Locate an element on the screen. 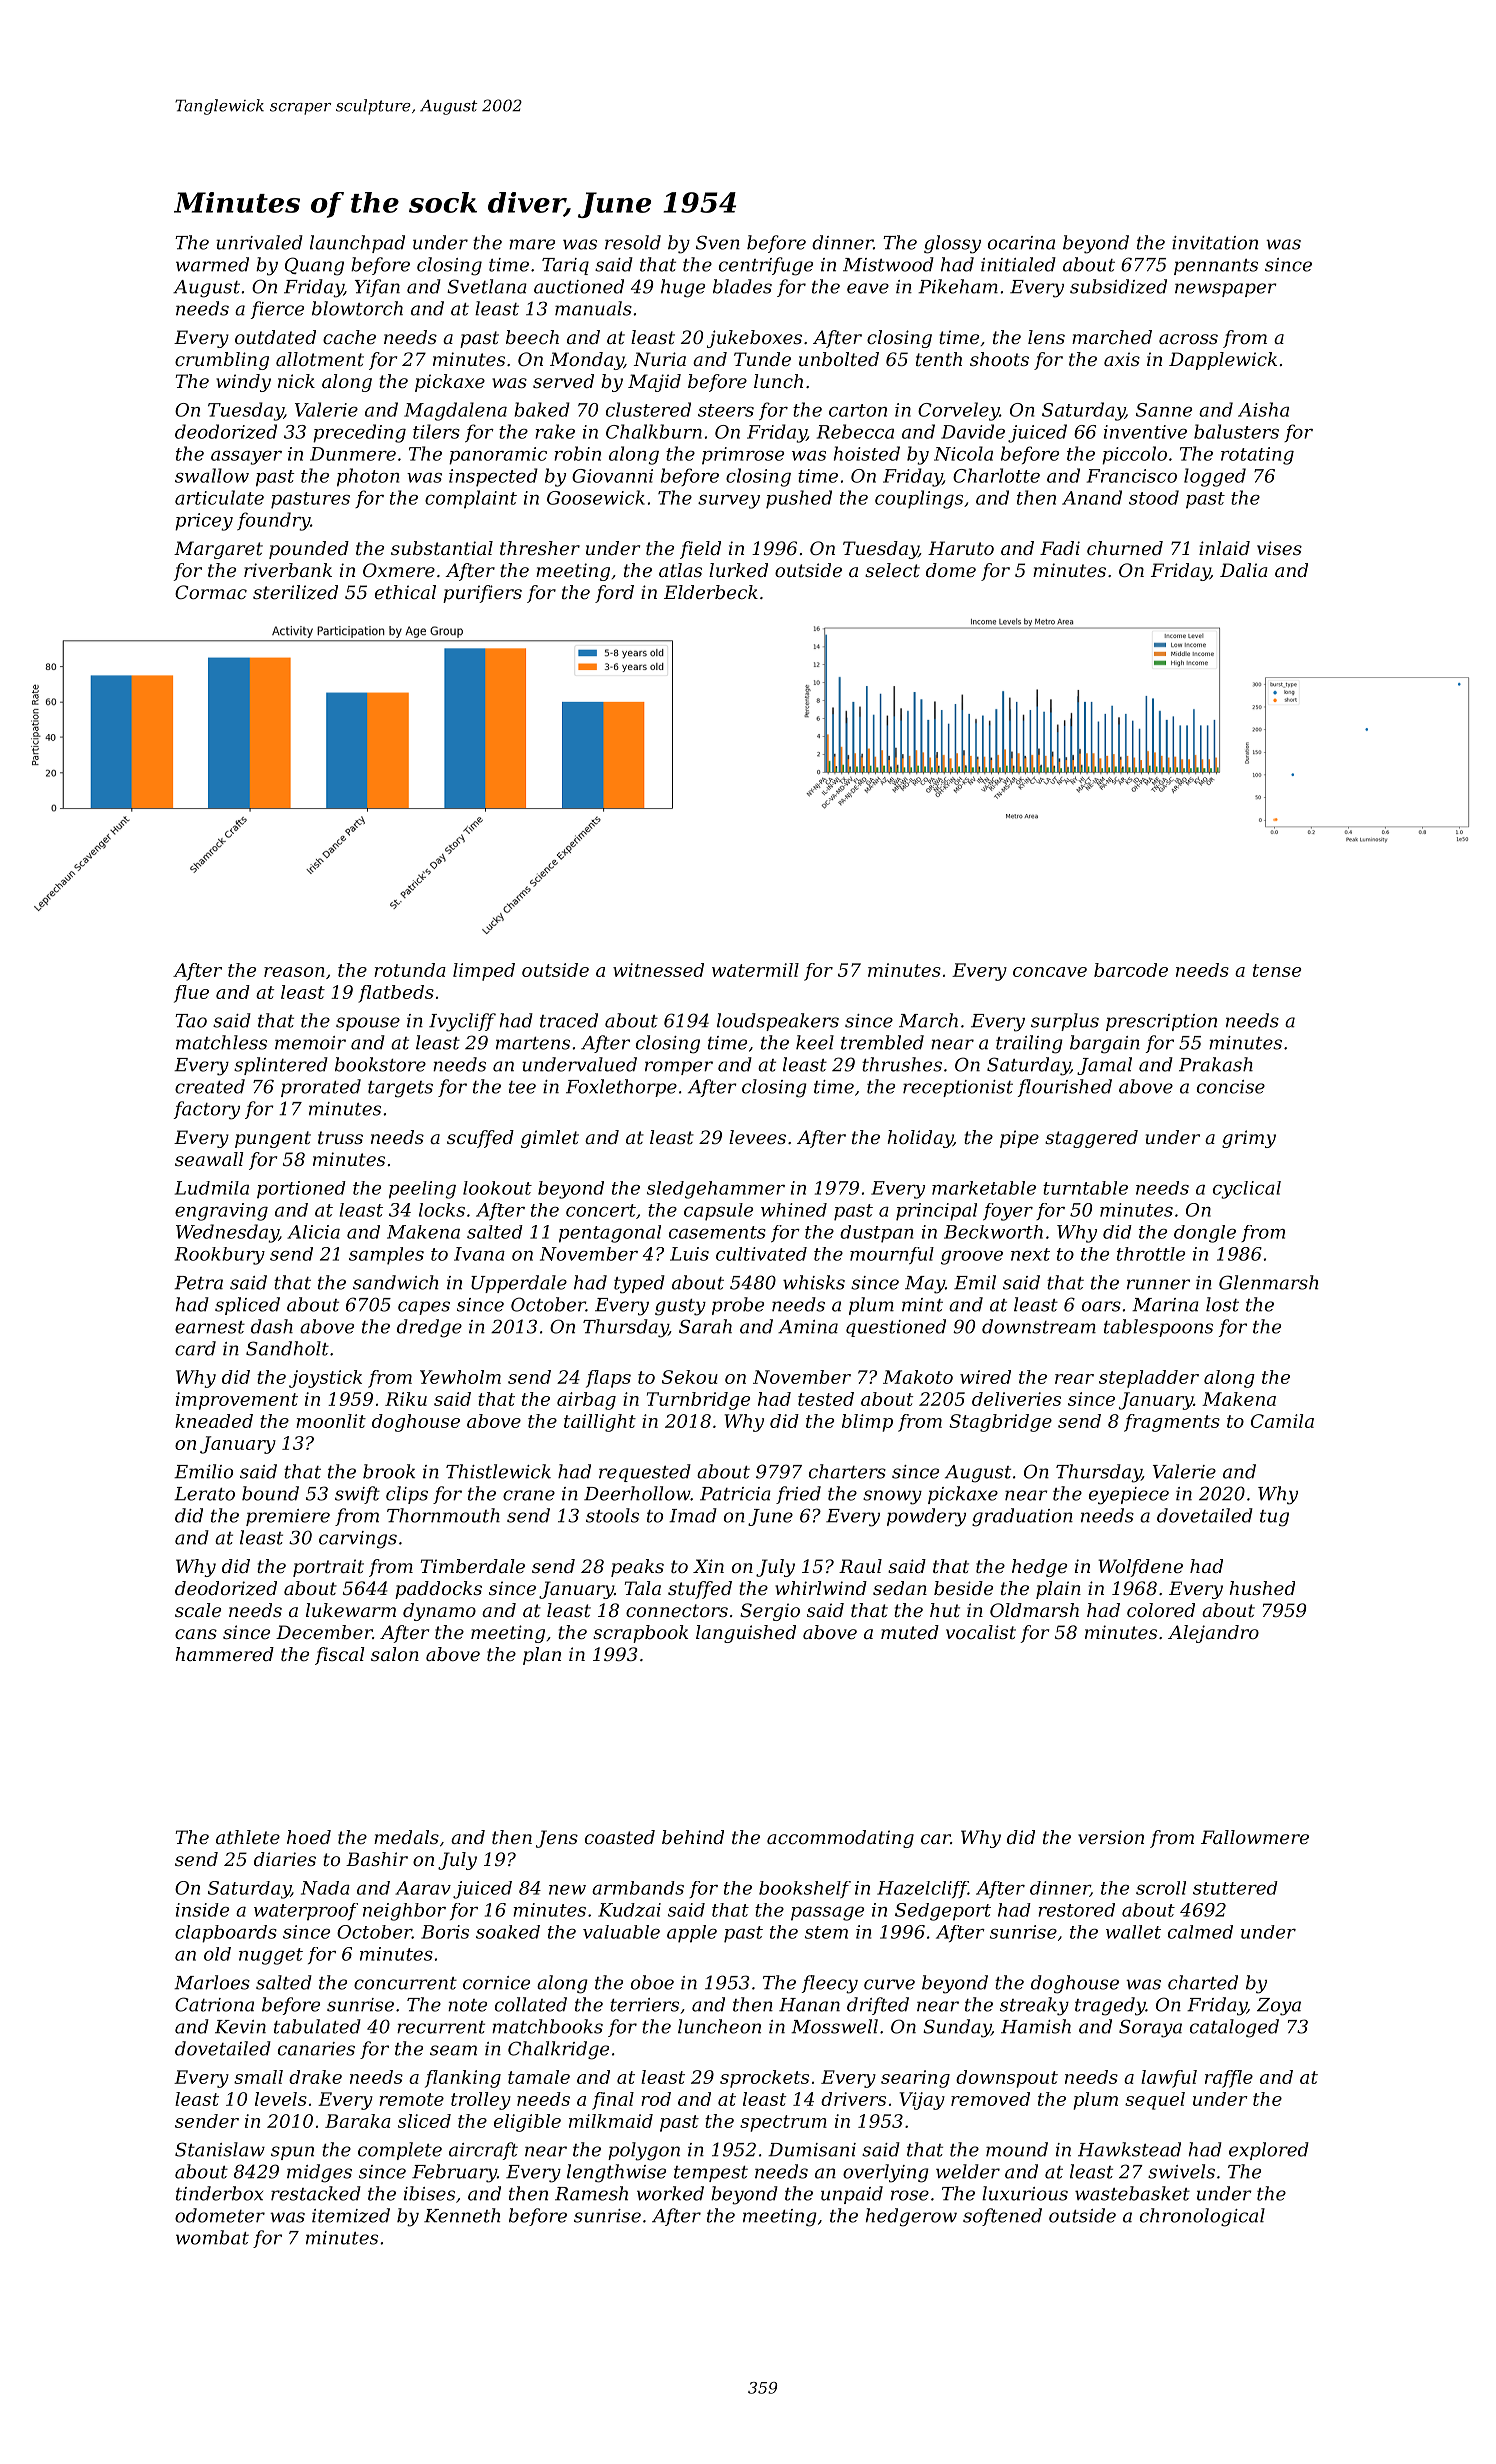 Image resolution: width=1496 pixels, height=2464 pixels. stood is located at coordinates (1154, 497).
